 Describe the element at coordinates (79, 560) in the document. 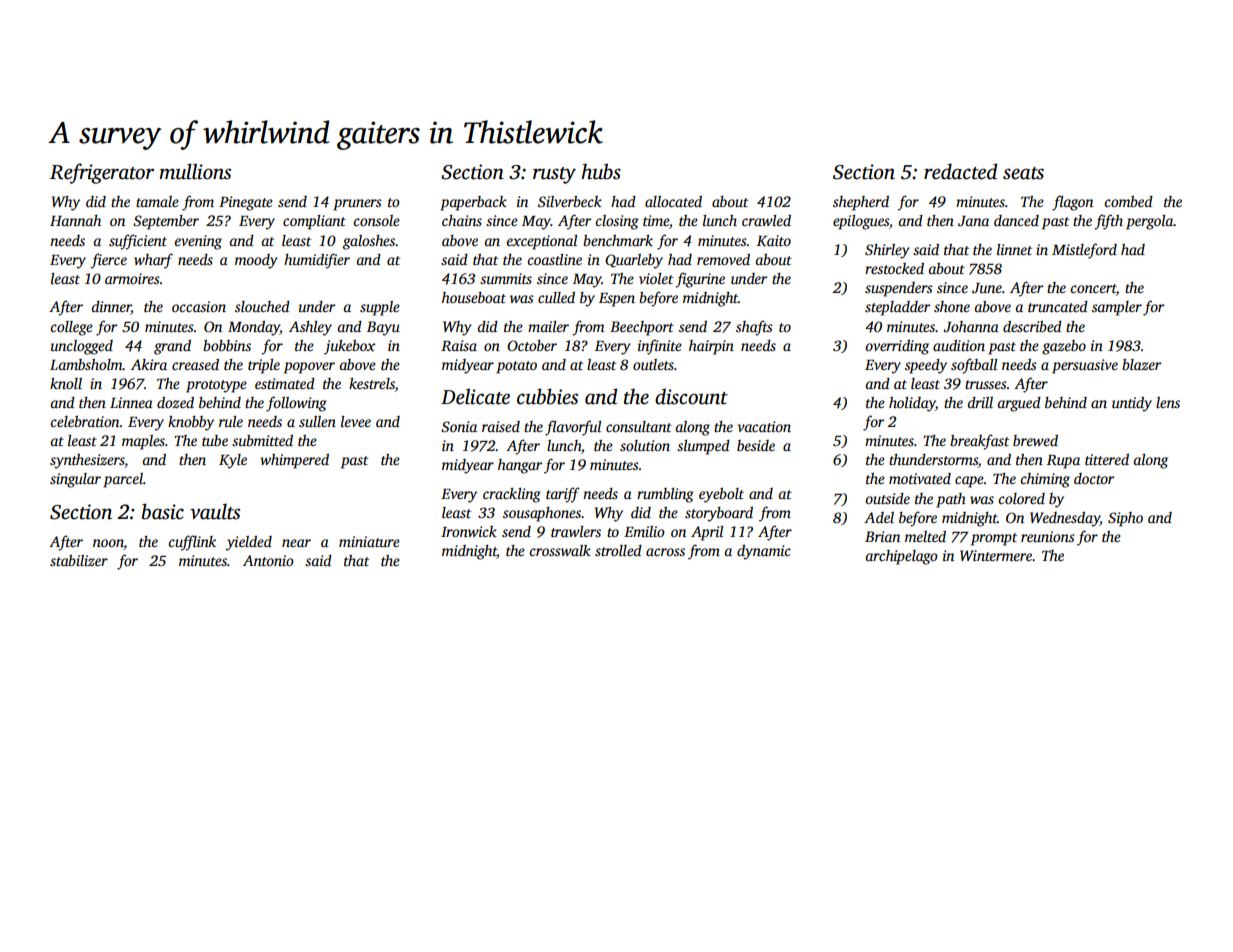

I see `stabilizer` at that location.
